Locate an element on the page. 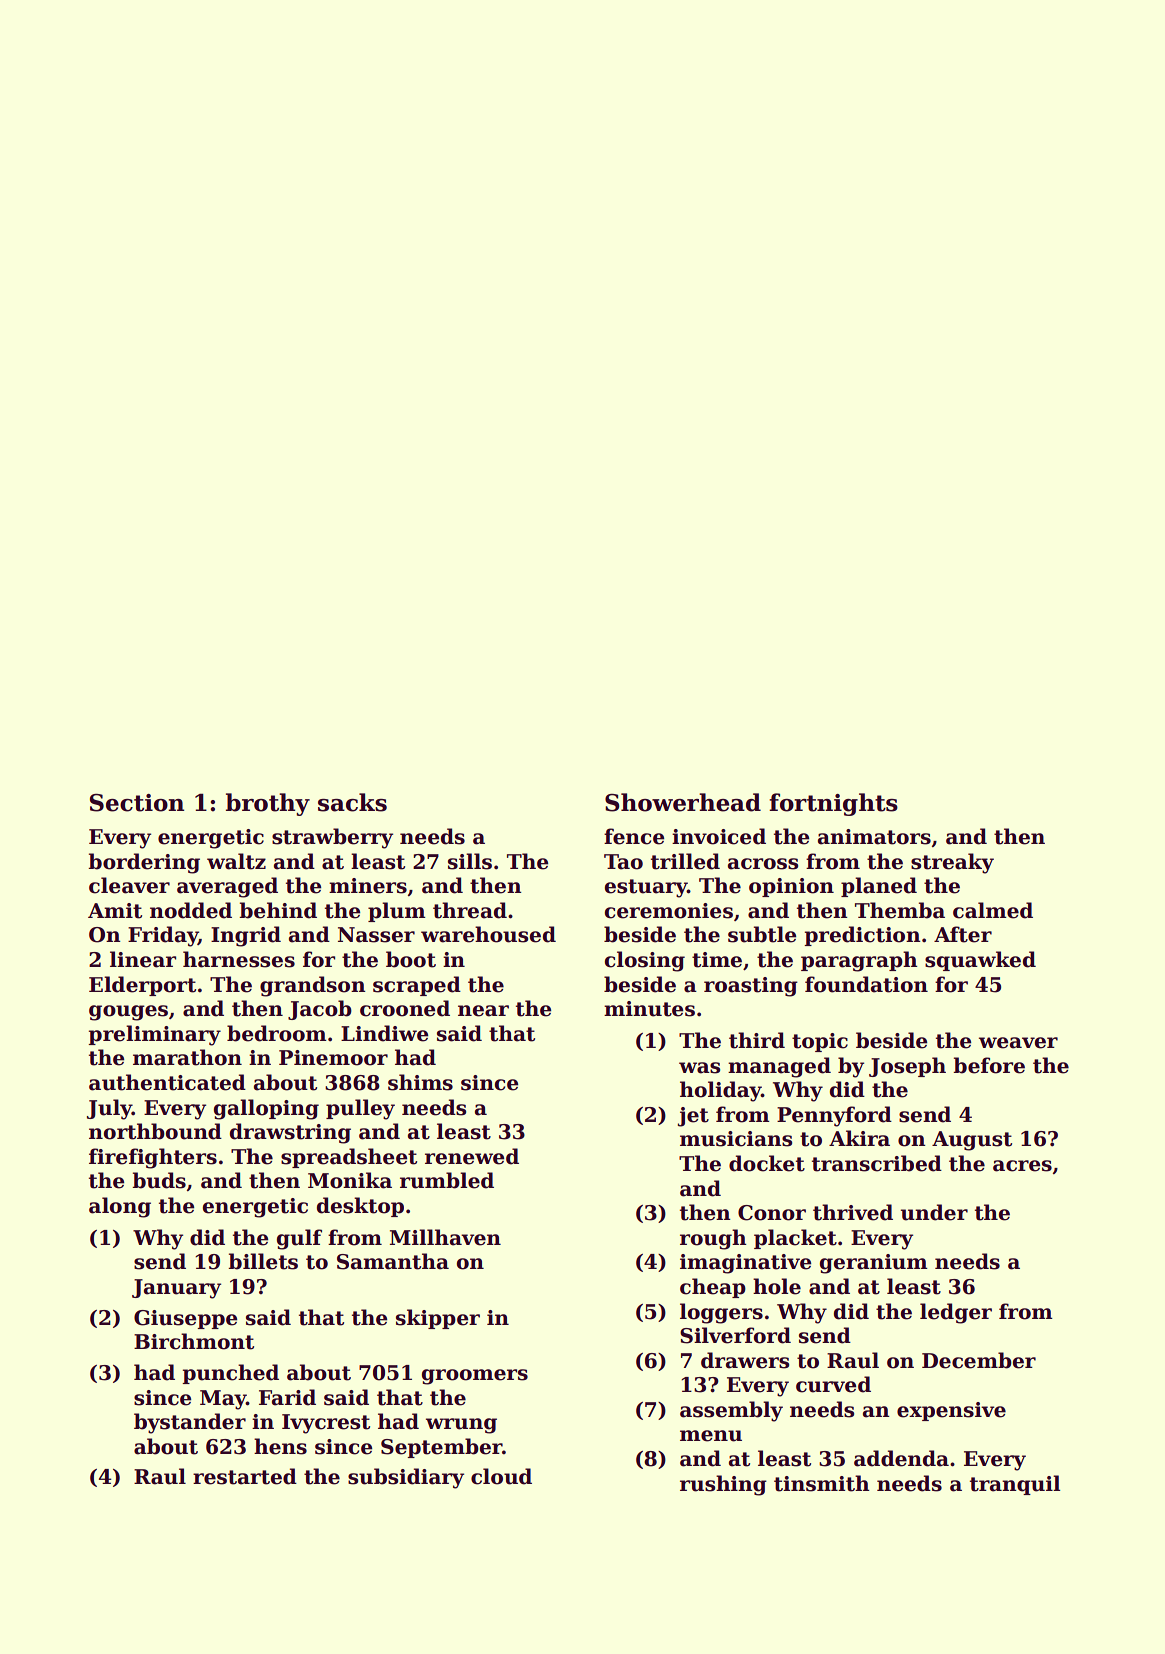 The width and height of the image is (1165, 1654). shims is located at coordinates (420, 1082).
